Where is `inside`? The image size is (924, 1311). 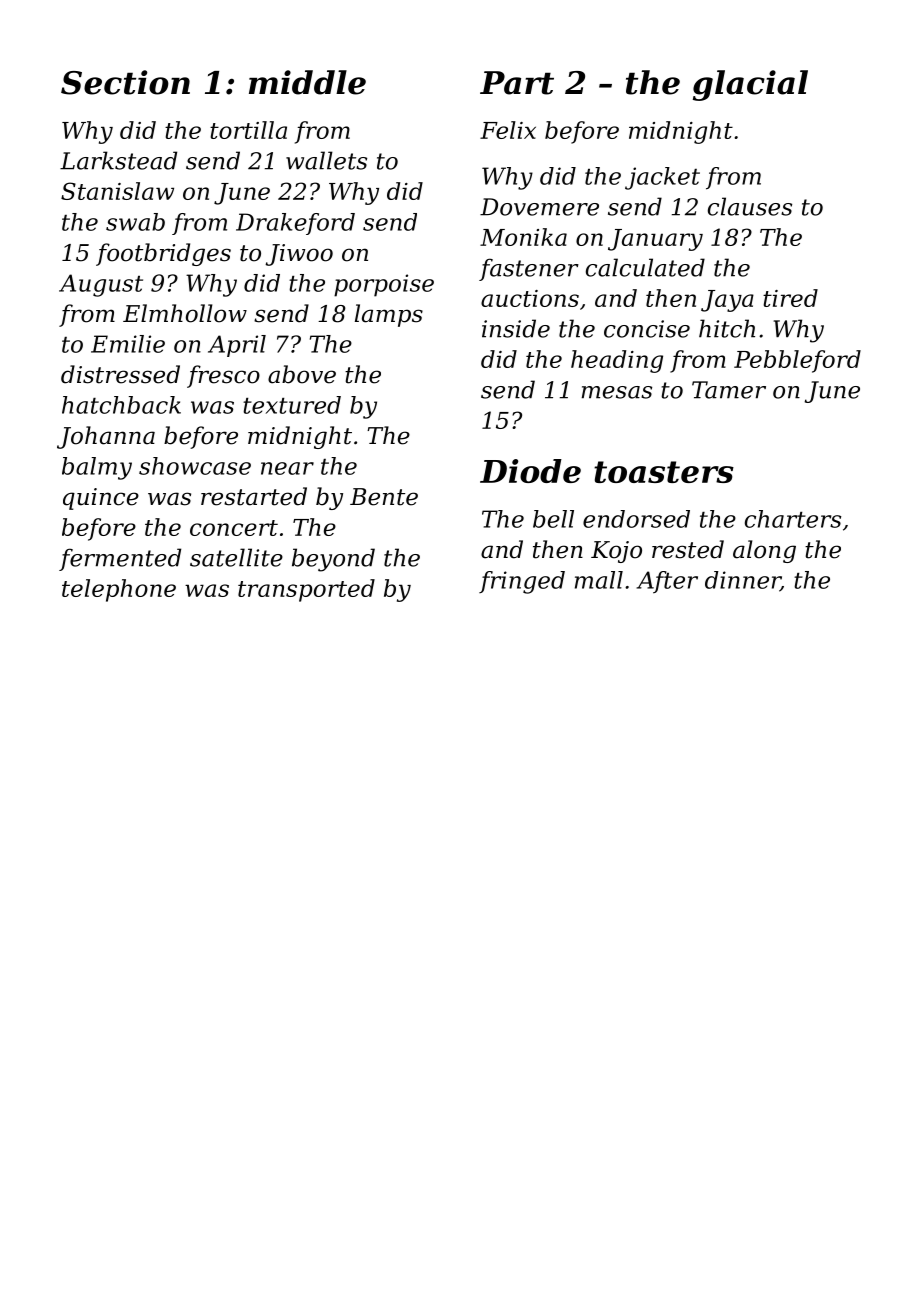
inside is located at coordinates (516, 328).
